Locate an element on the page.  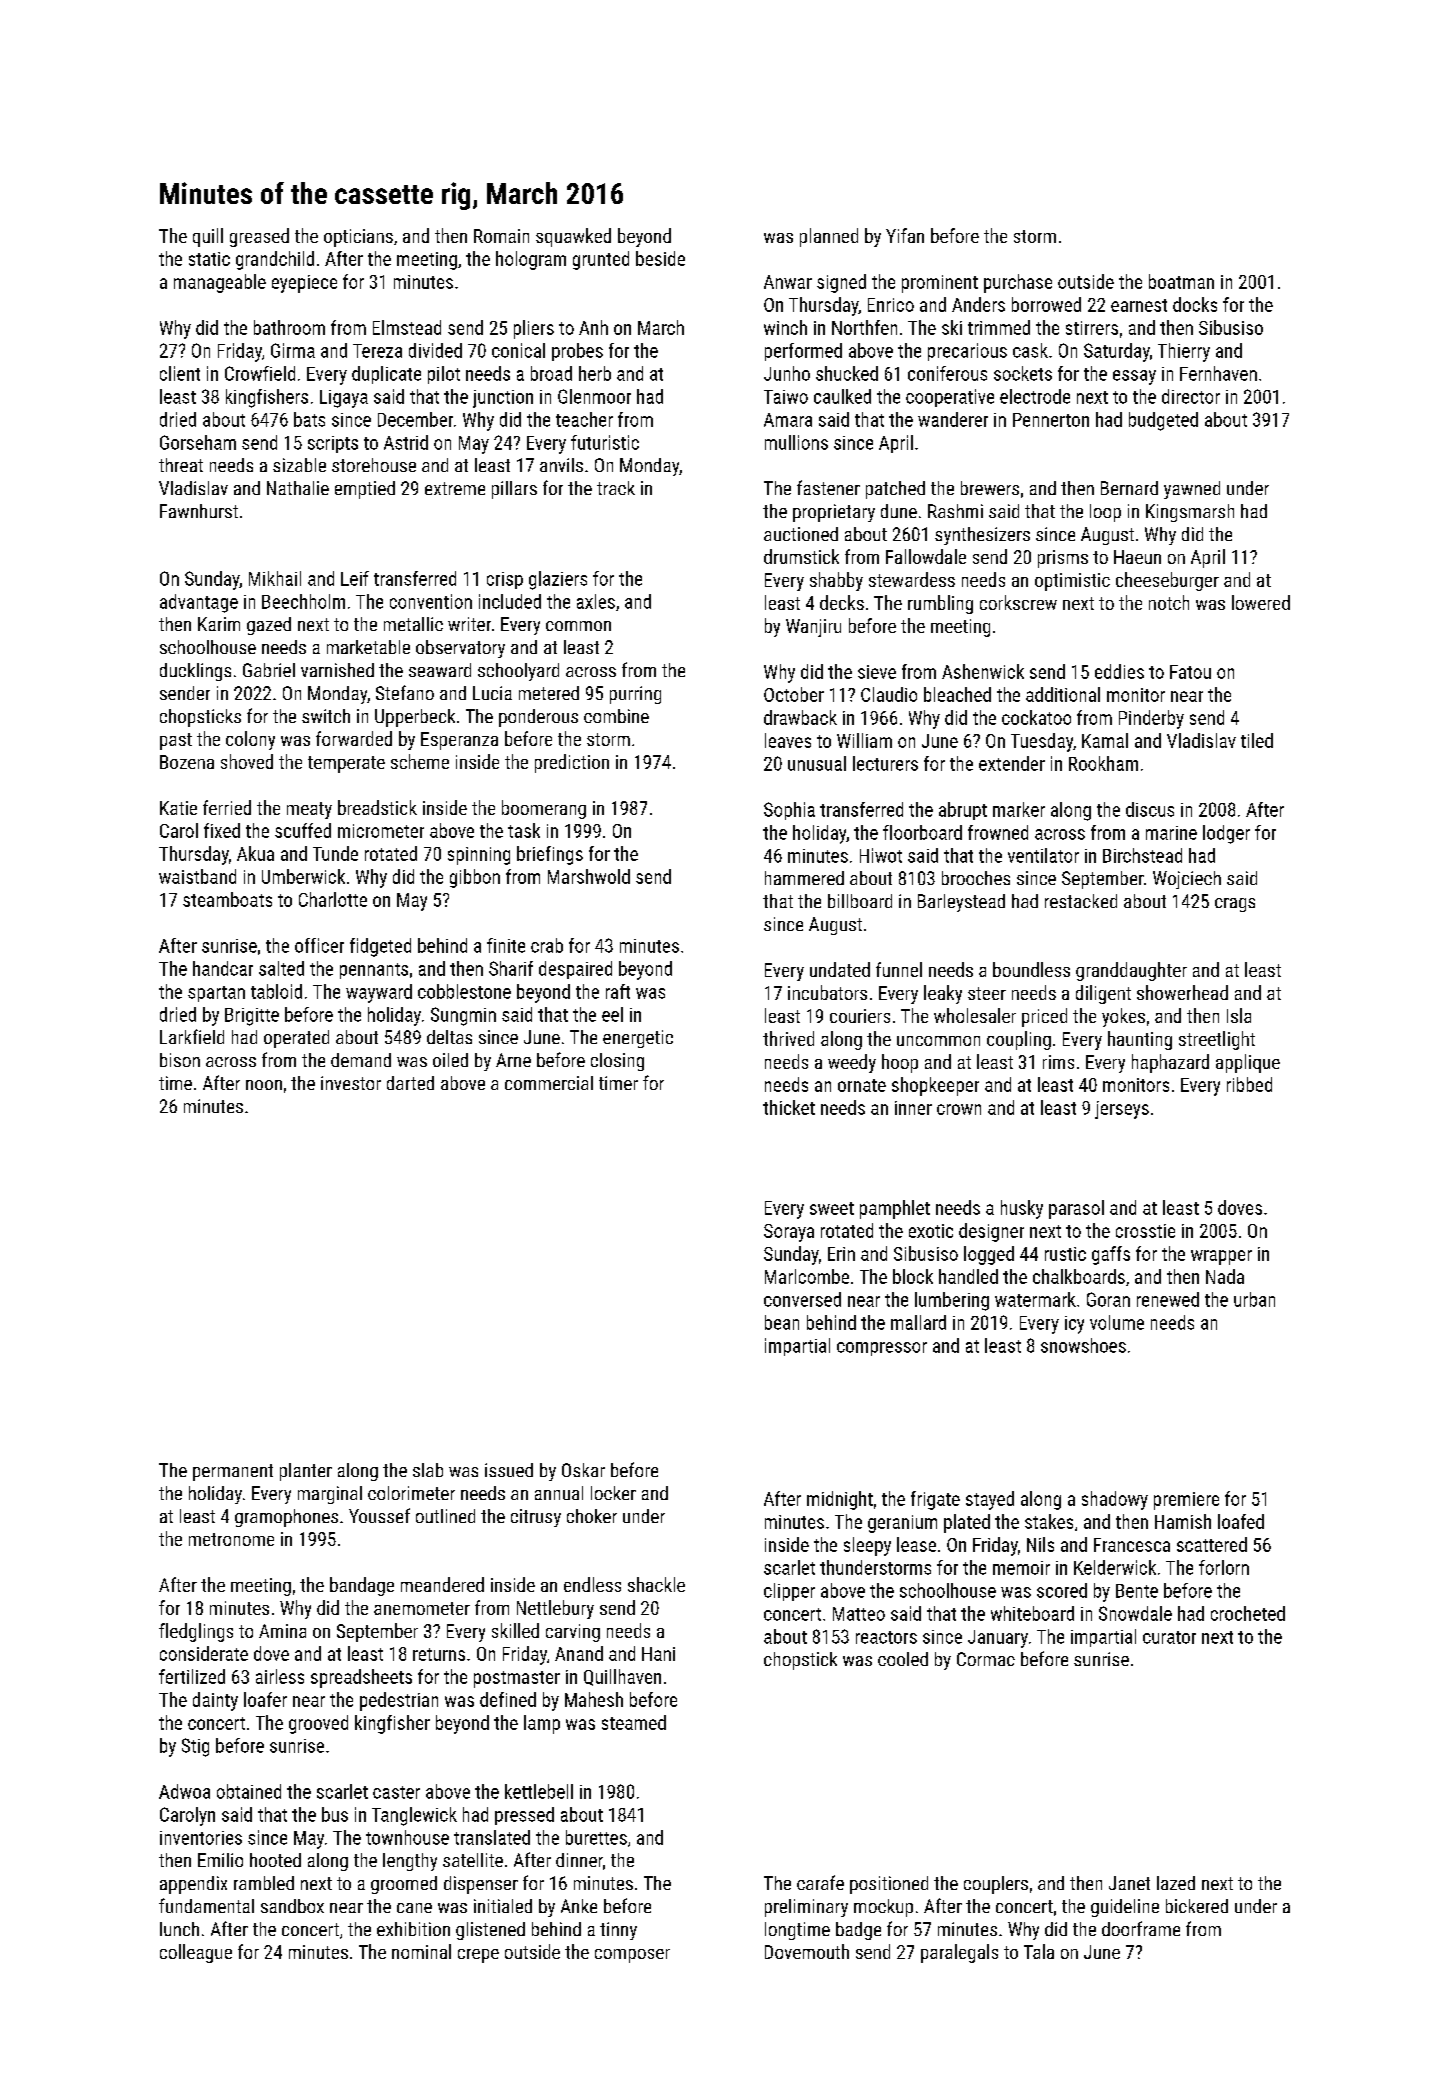
fertilized is located at coordinates (192, 1676).
